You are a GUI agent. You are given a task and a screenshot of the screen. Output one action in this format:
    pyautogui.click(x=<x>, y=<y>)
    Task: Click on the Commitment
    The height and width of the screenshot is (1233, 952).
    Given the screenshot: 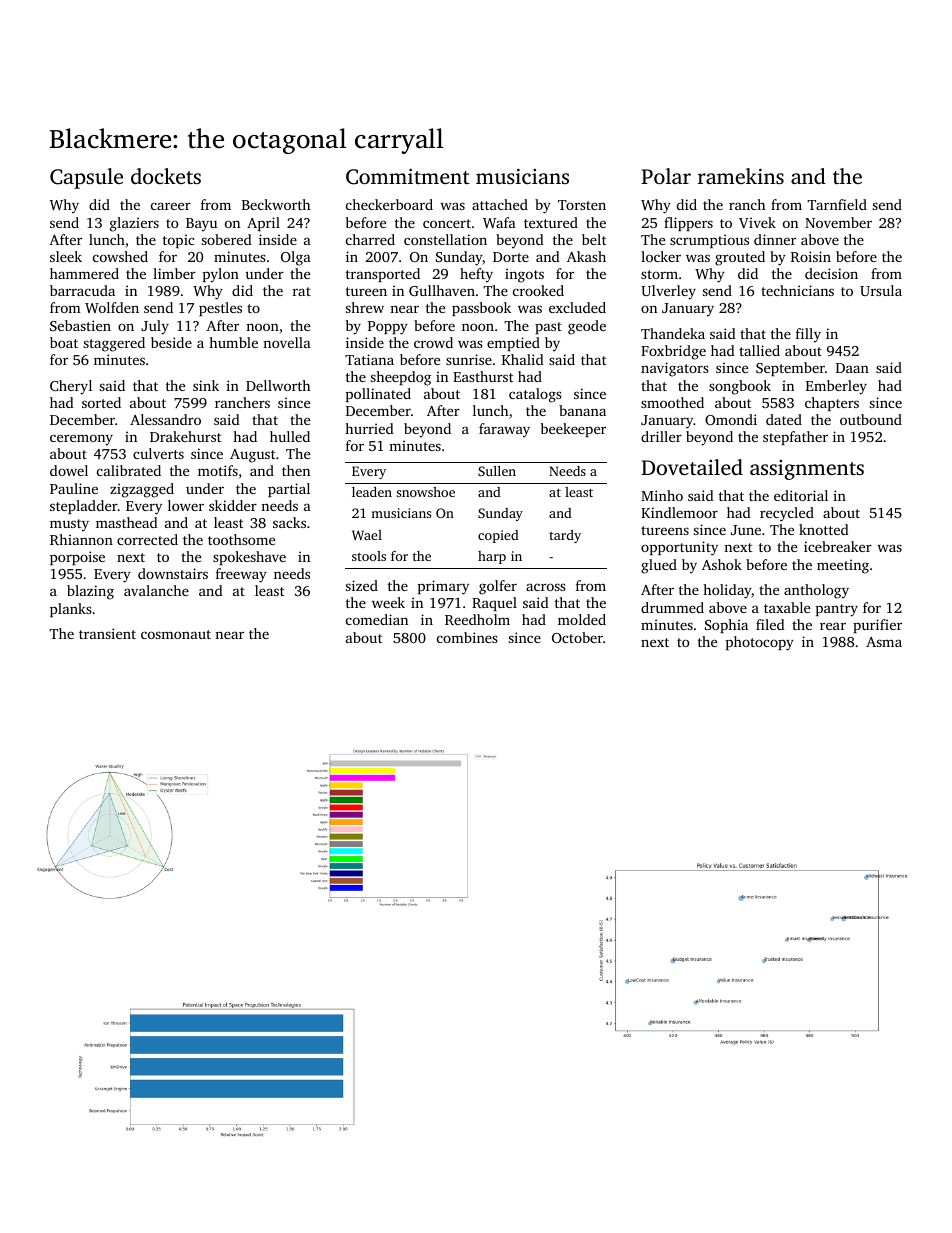 What is the action you would take?
    pyautogui.click(x=408, y=177)
